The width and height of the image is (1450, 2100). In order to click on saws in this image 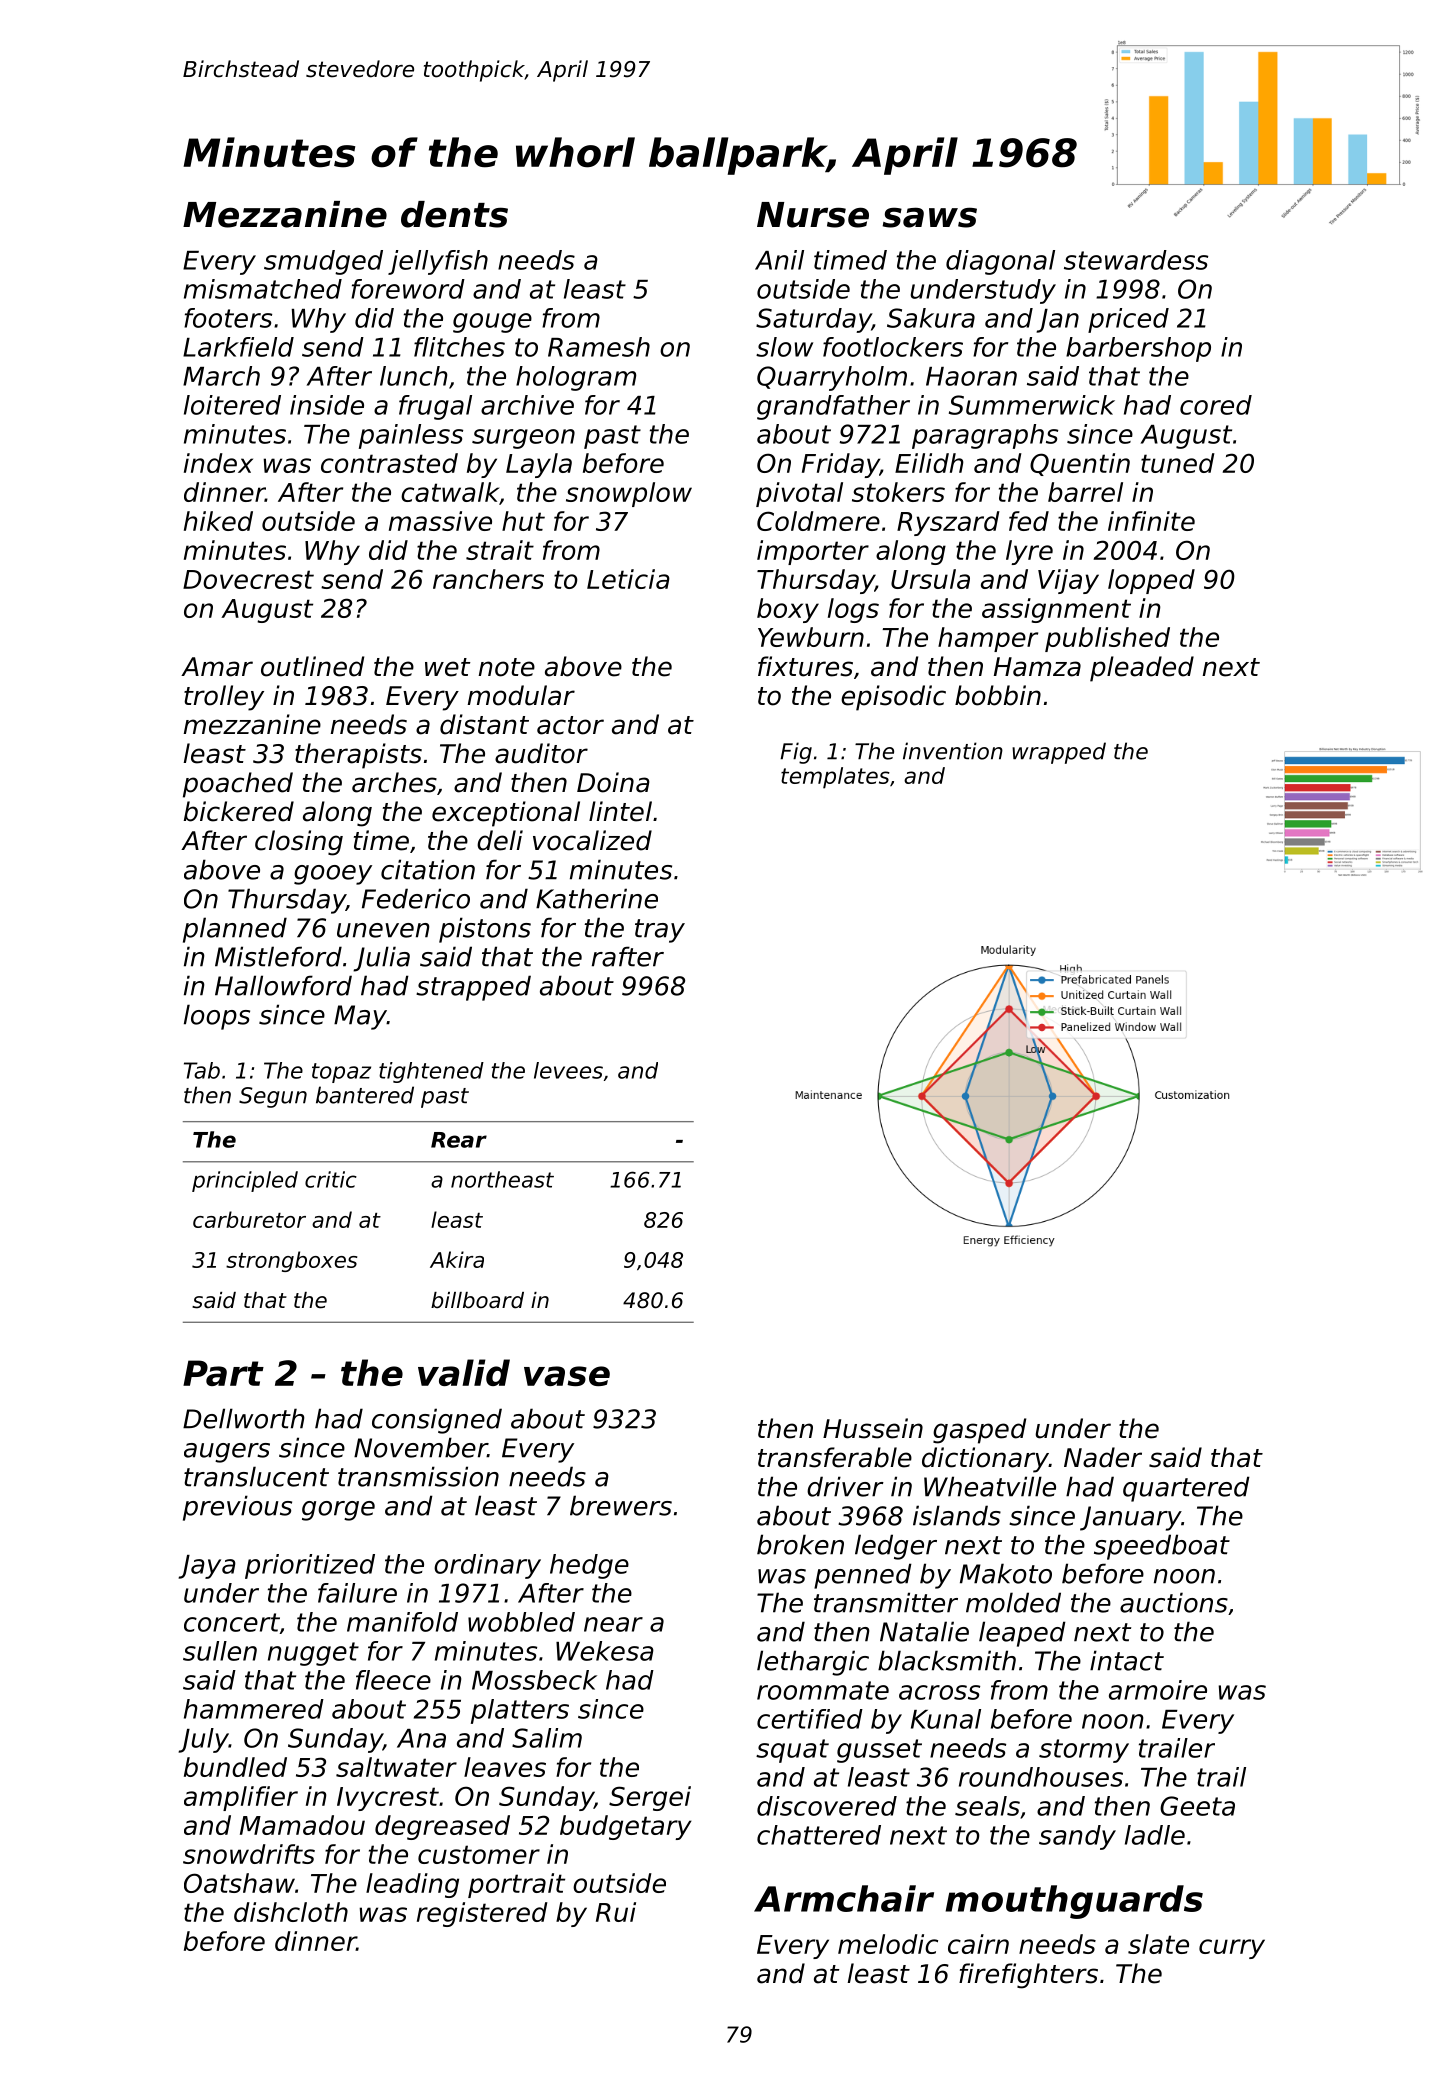, I will do `click(929, 217)`.
